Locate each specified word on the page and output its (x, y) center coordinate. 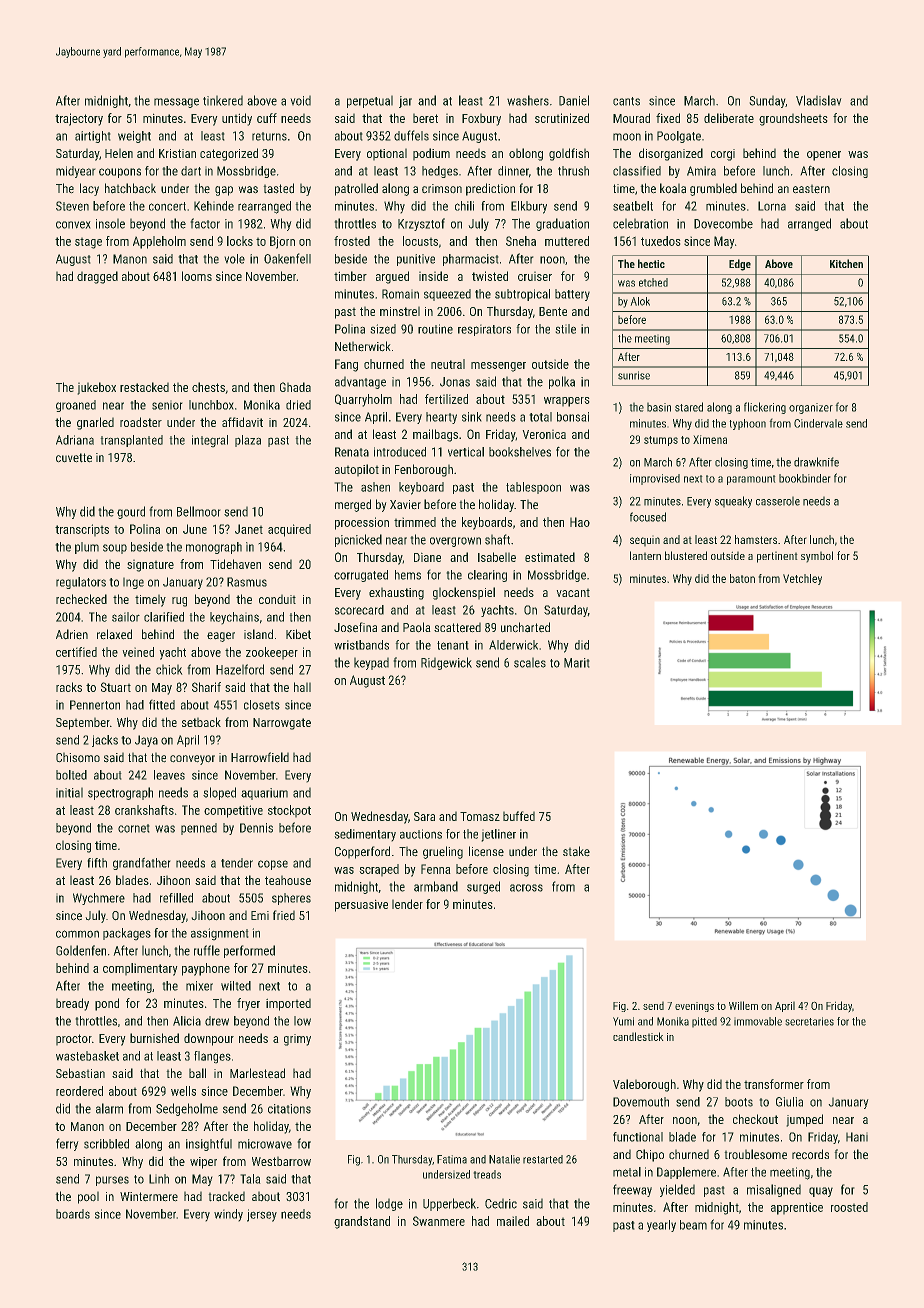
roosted (849, 1207)
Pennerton (95, 705)
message (176, 103)
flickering (765, 408)
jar (405, 102)
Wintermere (149, 1196)
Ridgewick (446, 663)
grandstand (362, 1222)
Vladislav (818, 100)
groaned (76, 406)
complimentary (140, 969)
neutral (448, 364)
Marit (576, 663)
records (810, 1154)
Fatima (452, 1159)
